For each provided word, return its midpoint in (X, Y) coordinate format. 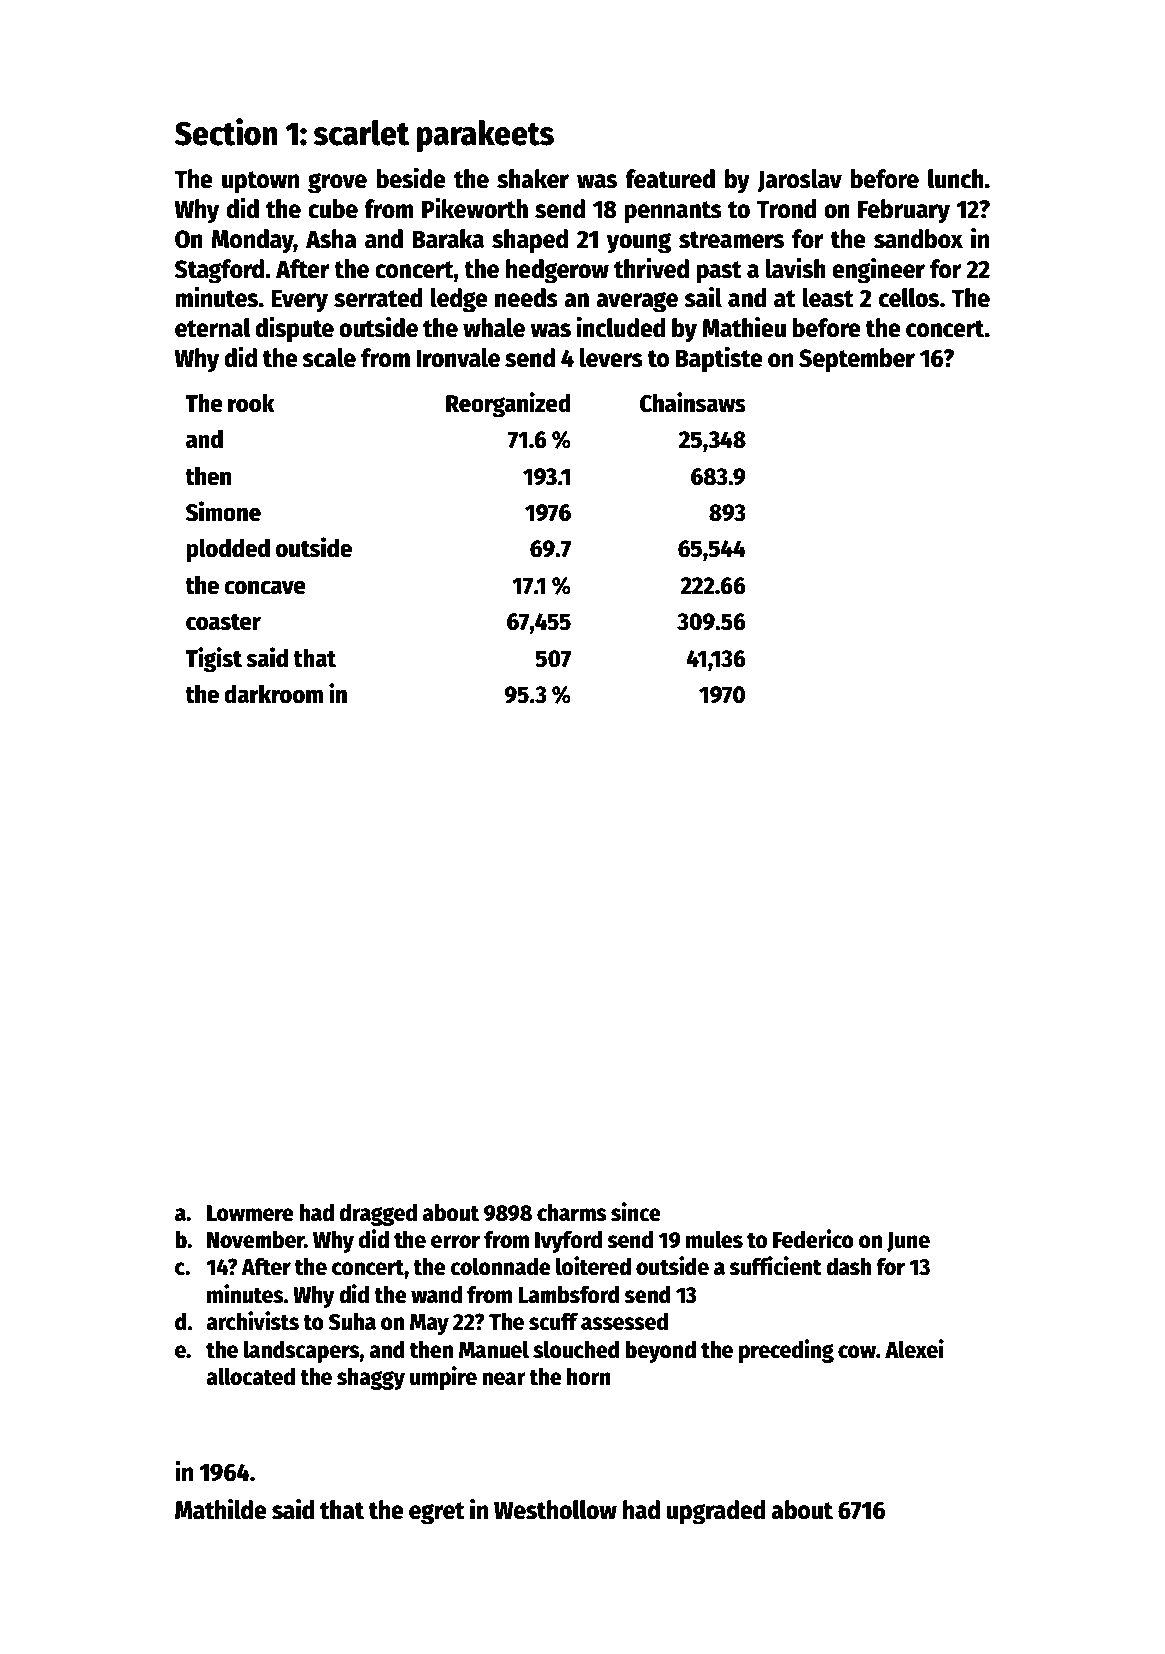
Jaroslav (799, 180)
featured (670, 179)
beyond (660, 1351)
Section (226, 132)
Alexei (914, 1349)
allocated (250, 1376)
